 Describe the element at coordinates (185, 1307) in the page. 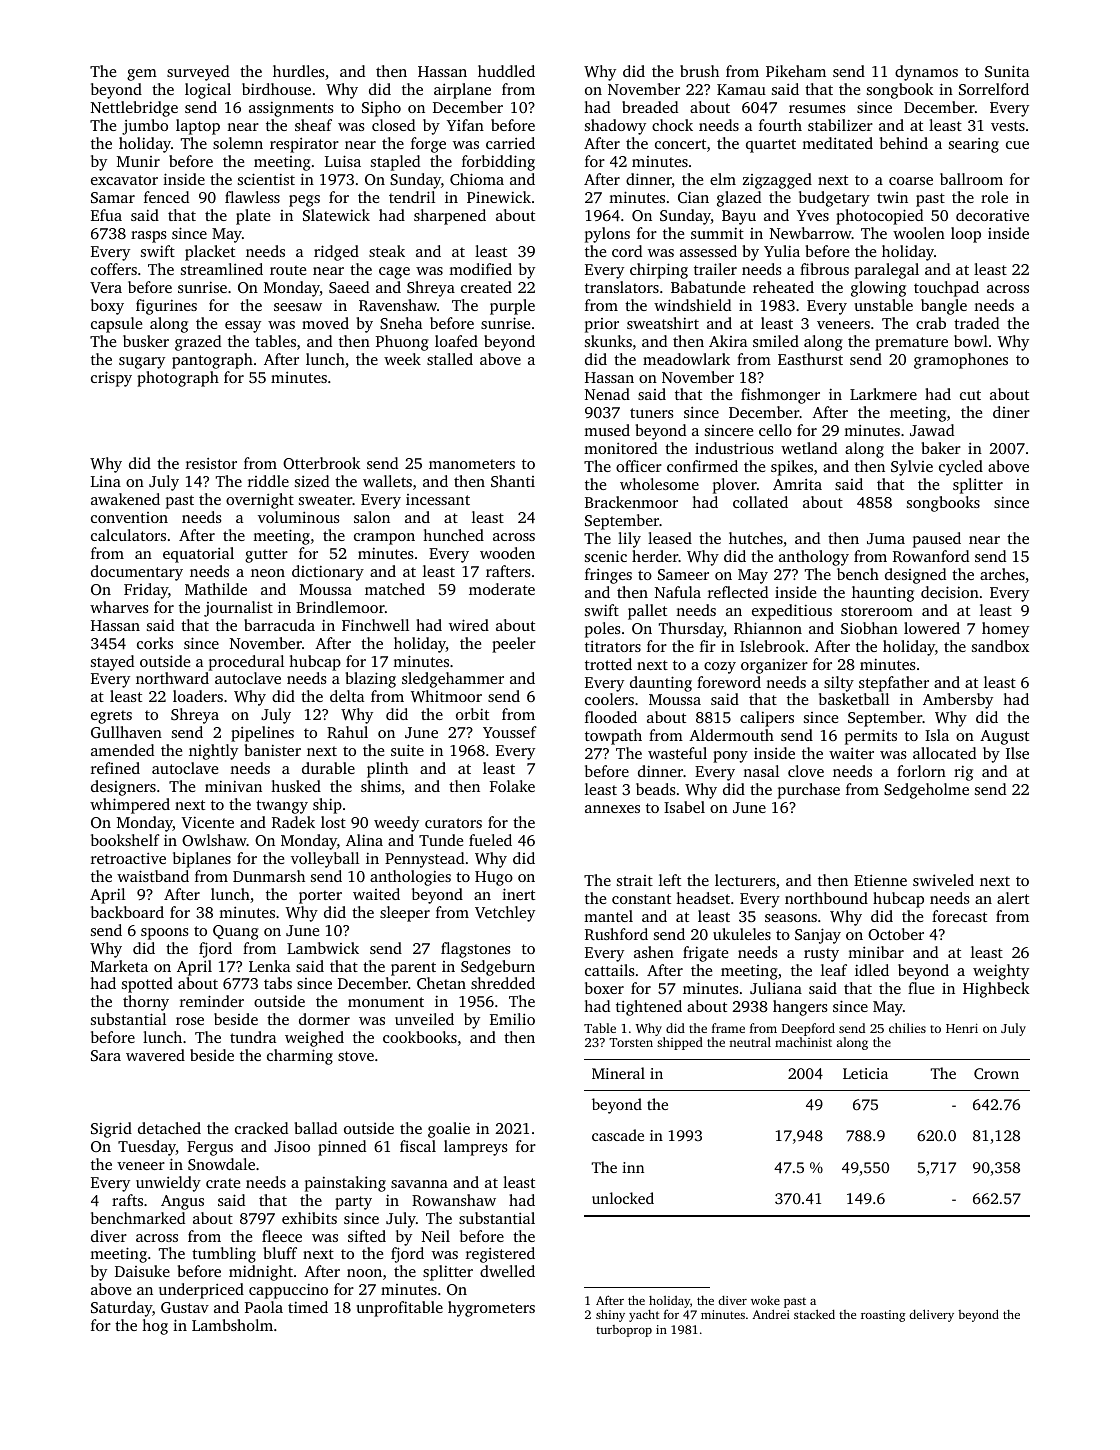

I see `Gustav` at that location.
